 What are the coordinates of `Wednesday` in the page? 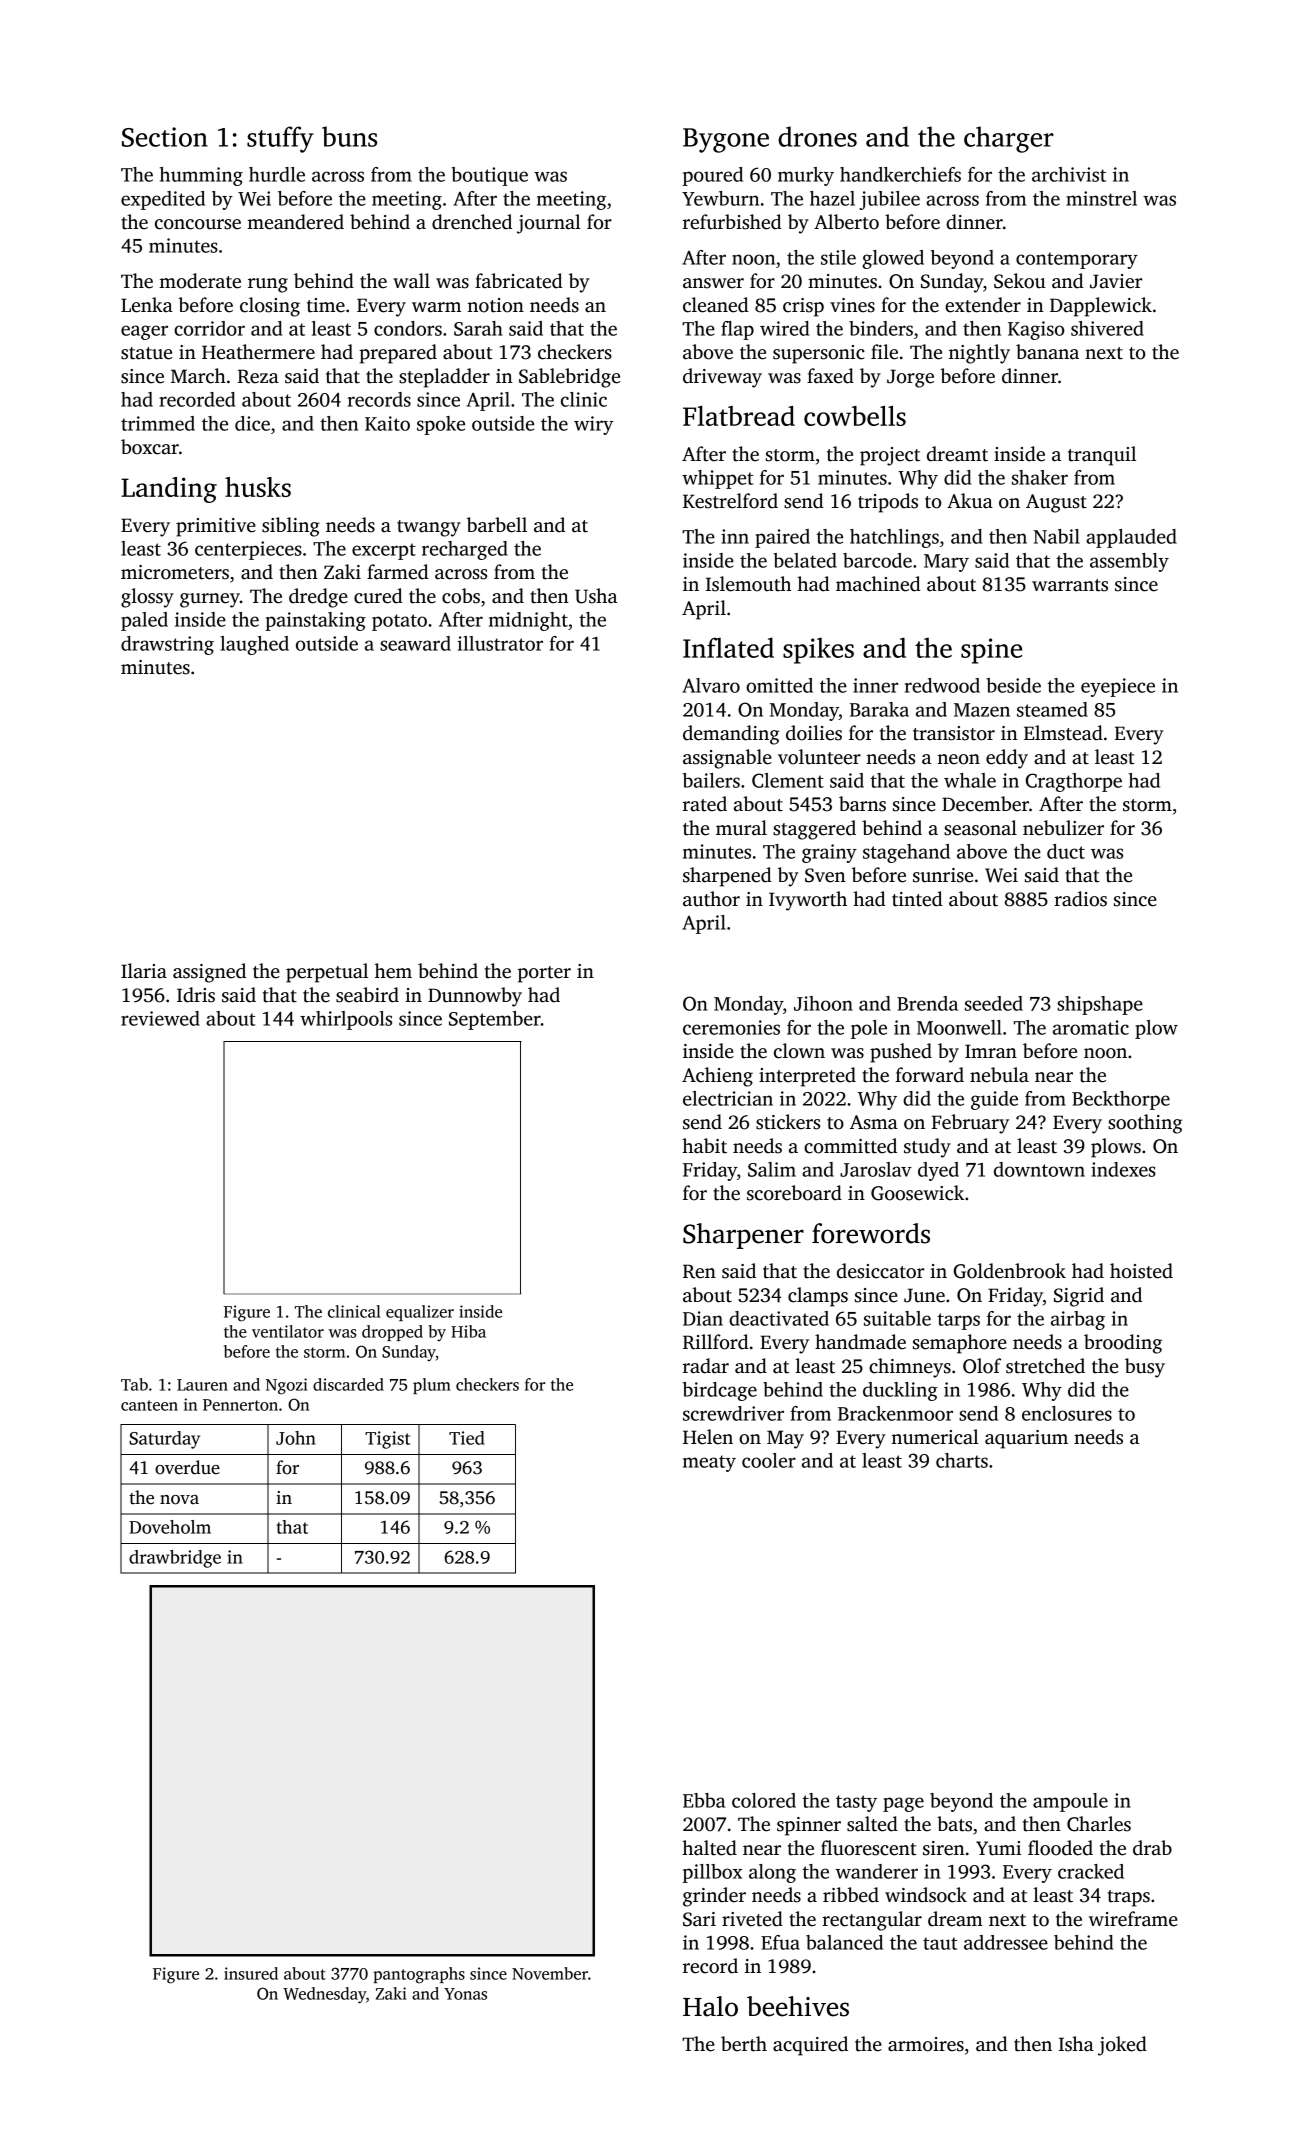 It's located at (324, 1995).
